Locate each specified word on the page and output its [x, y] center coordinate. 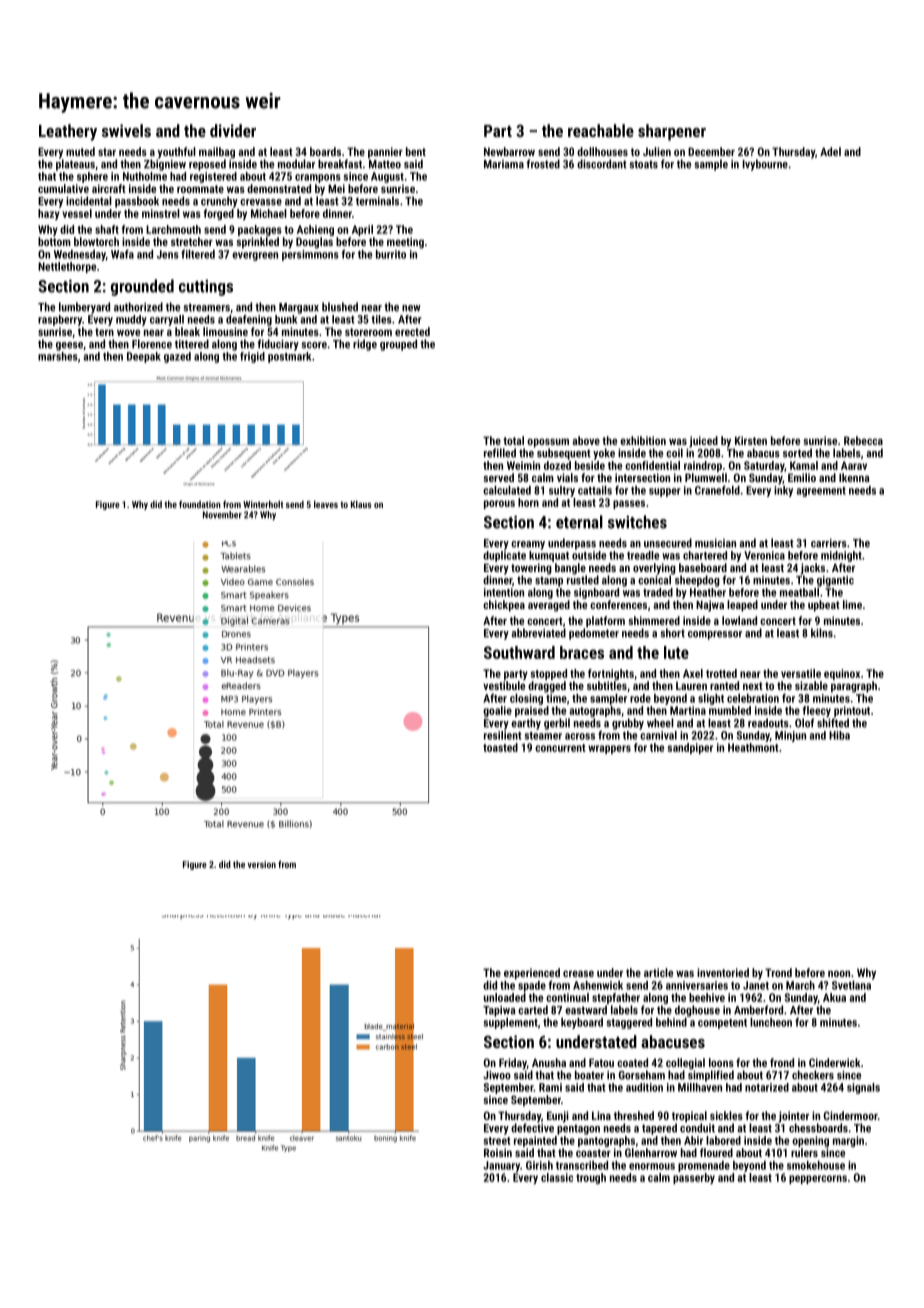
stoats [644, 164]
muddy [131, 320]
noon [839, 974]
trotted [721, 673]
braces [582, 652]
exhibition [643, 440]
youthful [177, 153]
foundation [200, 504]
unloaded [505, 997]
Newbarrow [509, 151]
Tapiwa [499, 1011]
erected [412, 331]
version [262, 864]
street [496, 1141]
